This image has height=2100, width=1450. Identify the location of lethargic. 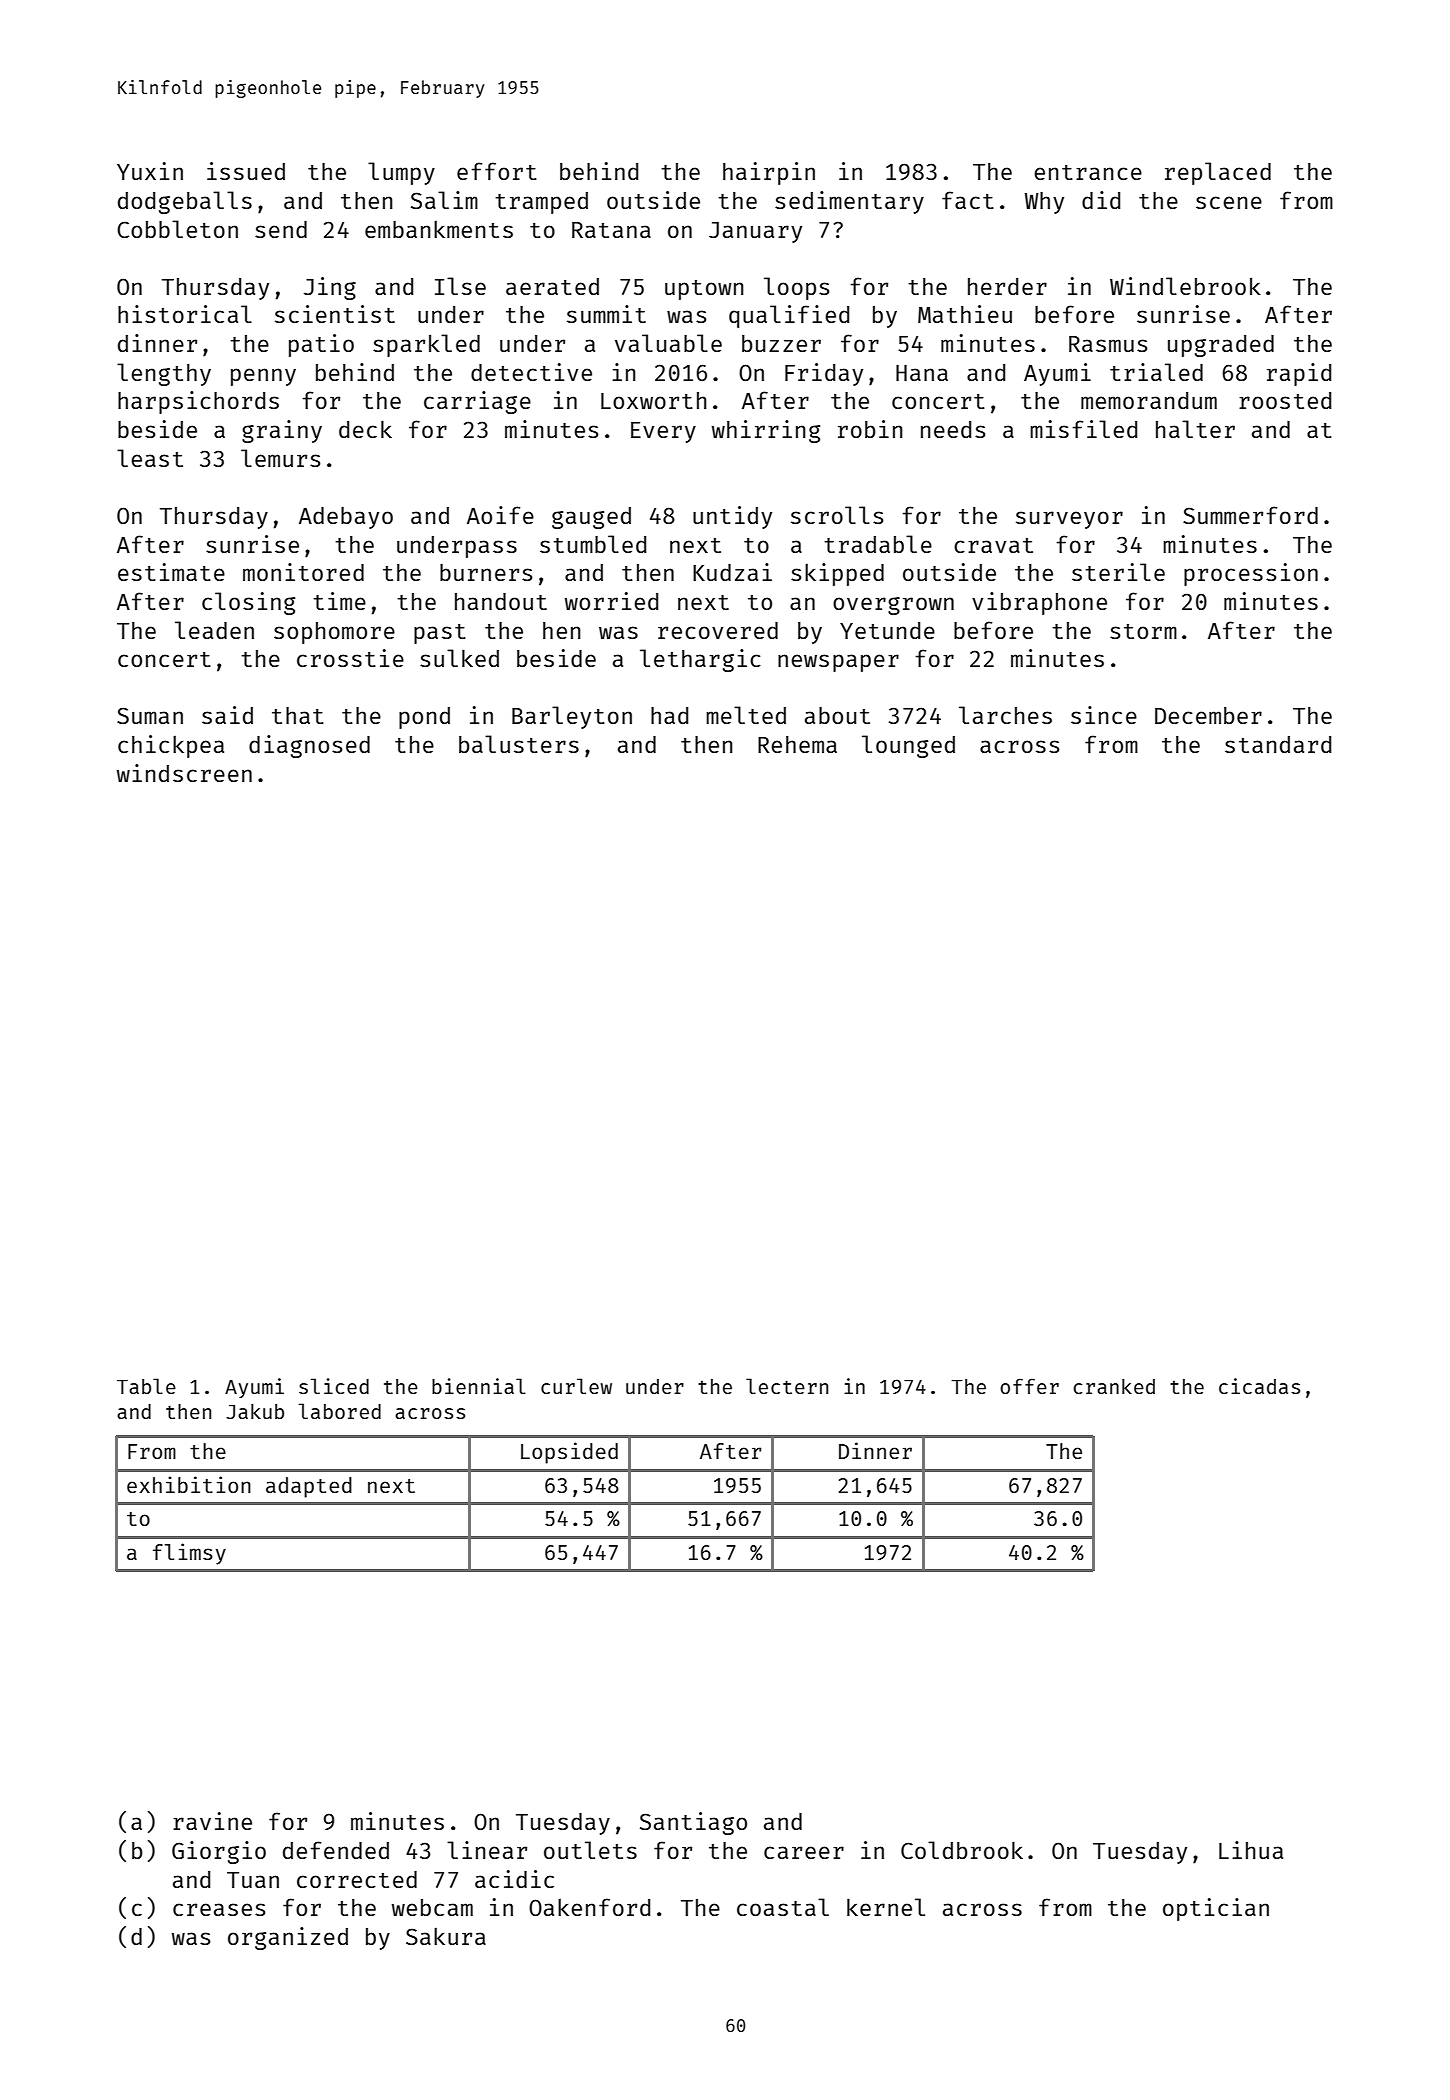
(700, 660).
